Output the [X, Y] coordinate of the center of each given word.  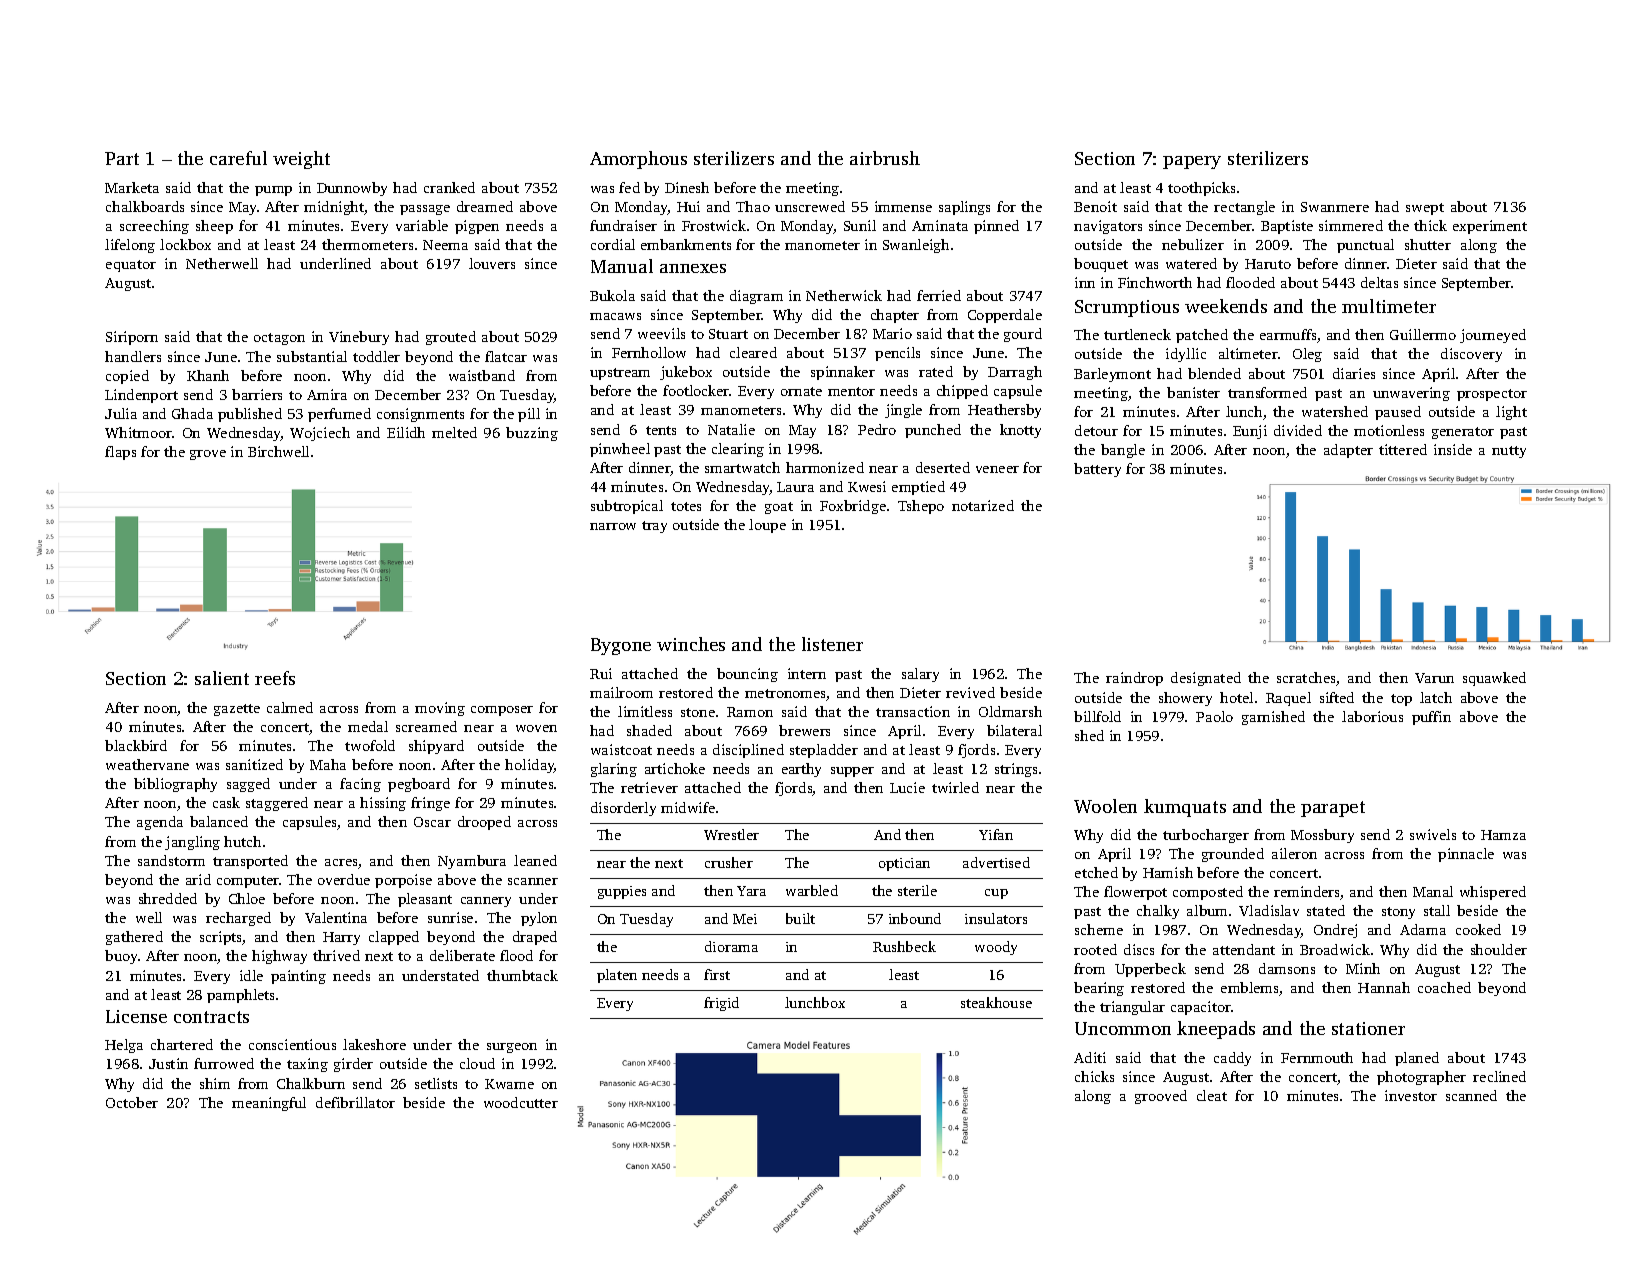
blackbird [136, 745]
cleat [1212, 1095]
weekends [1226, 306]
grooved [1161, 1097]
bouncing [747, 675]
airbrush [885, 158]
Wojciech [320, 434]
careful [238, 158]
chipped [962, 392]
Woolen [1105, 806]
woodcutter [521, 1102]
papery [1192, 162]
